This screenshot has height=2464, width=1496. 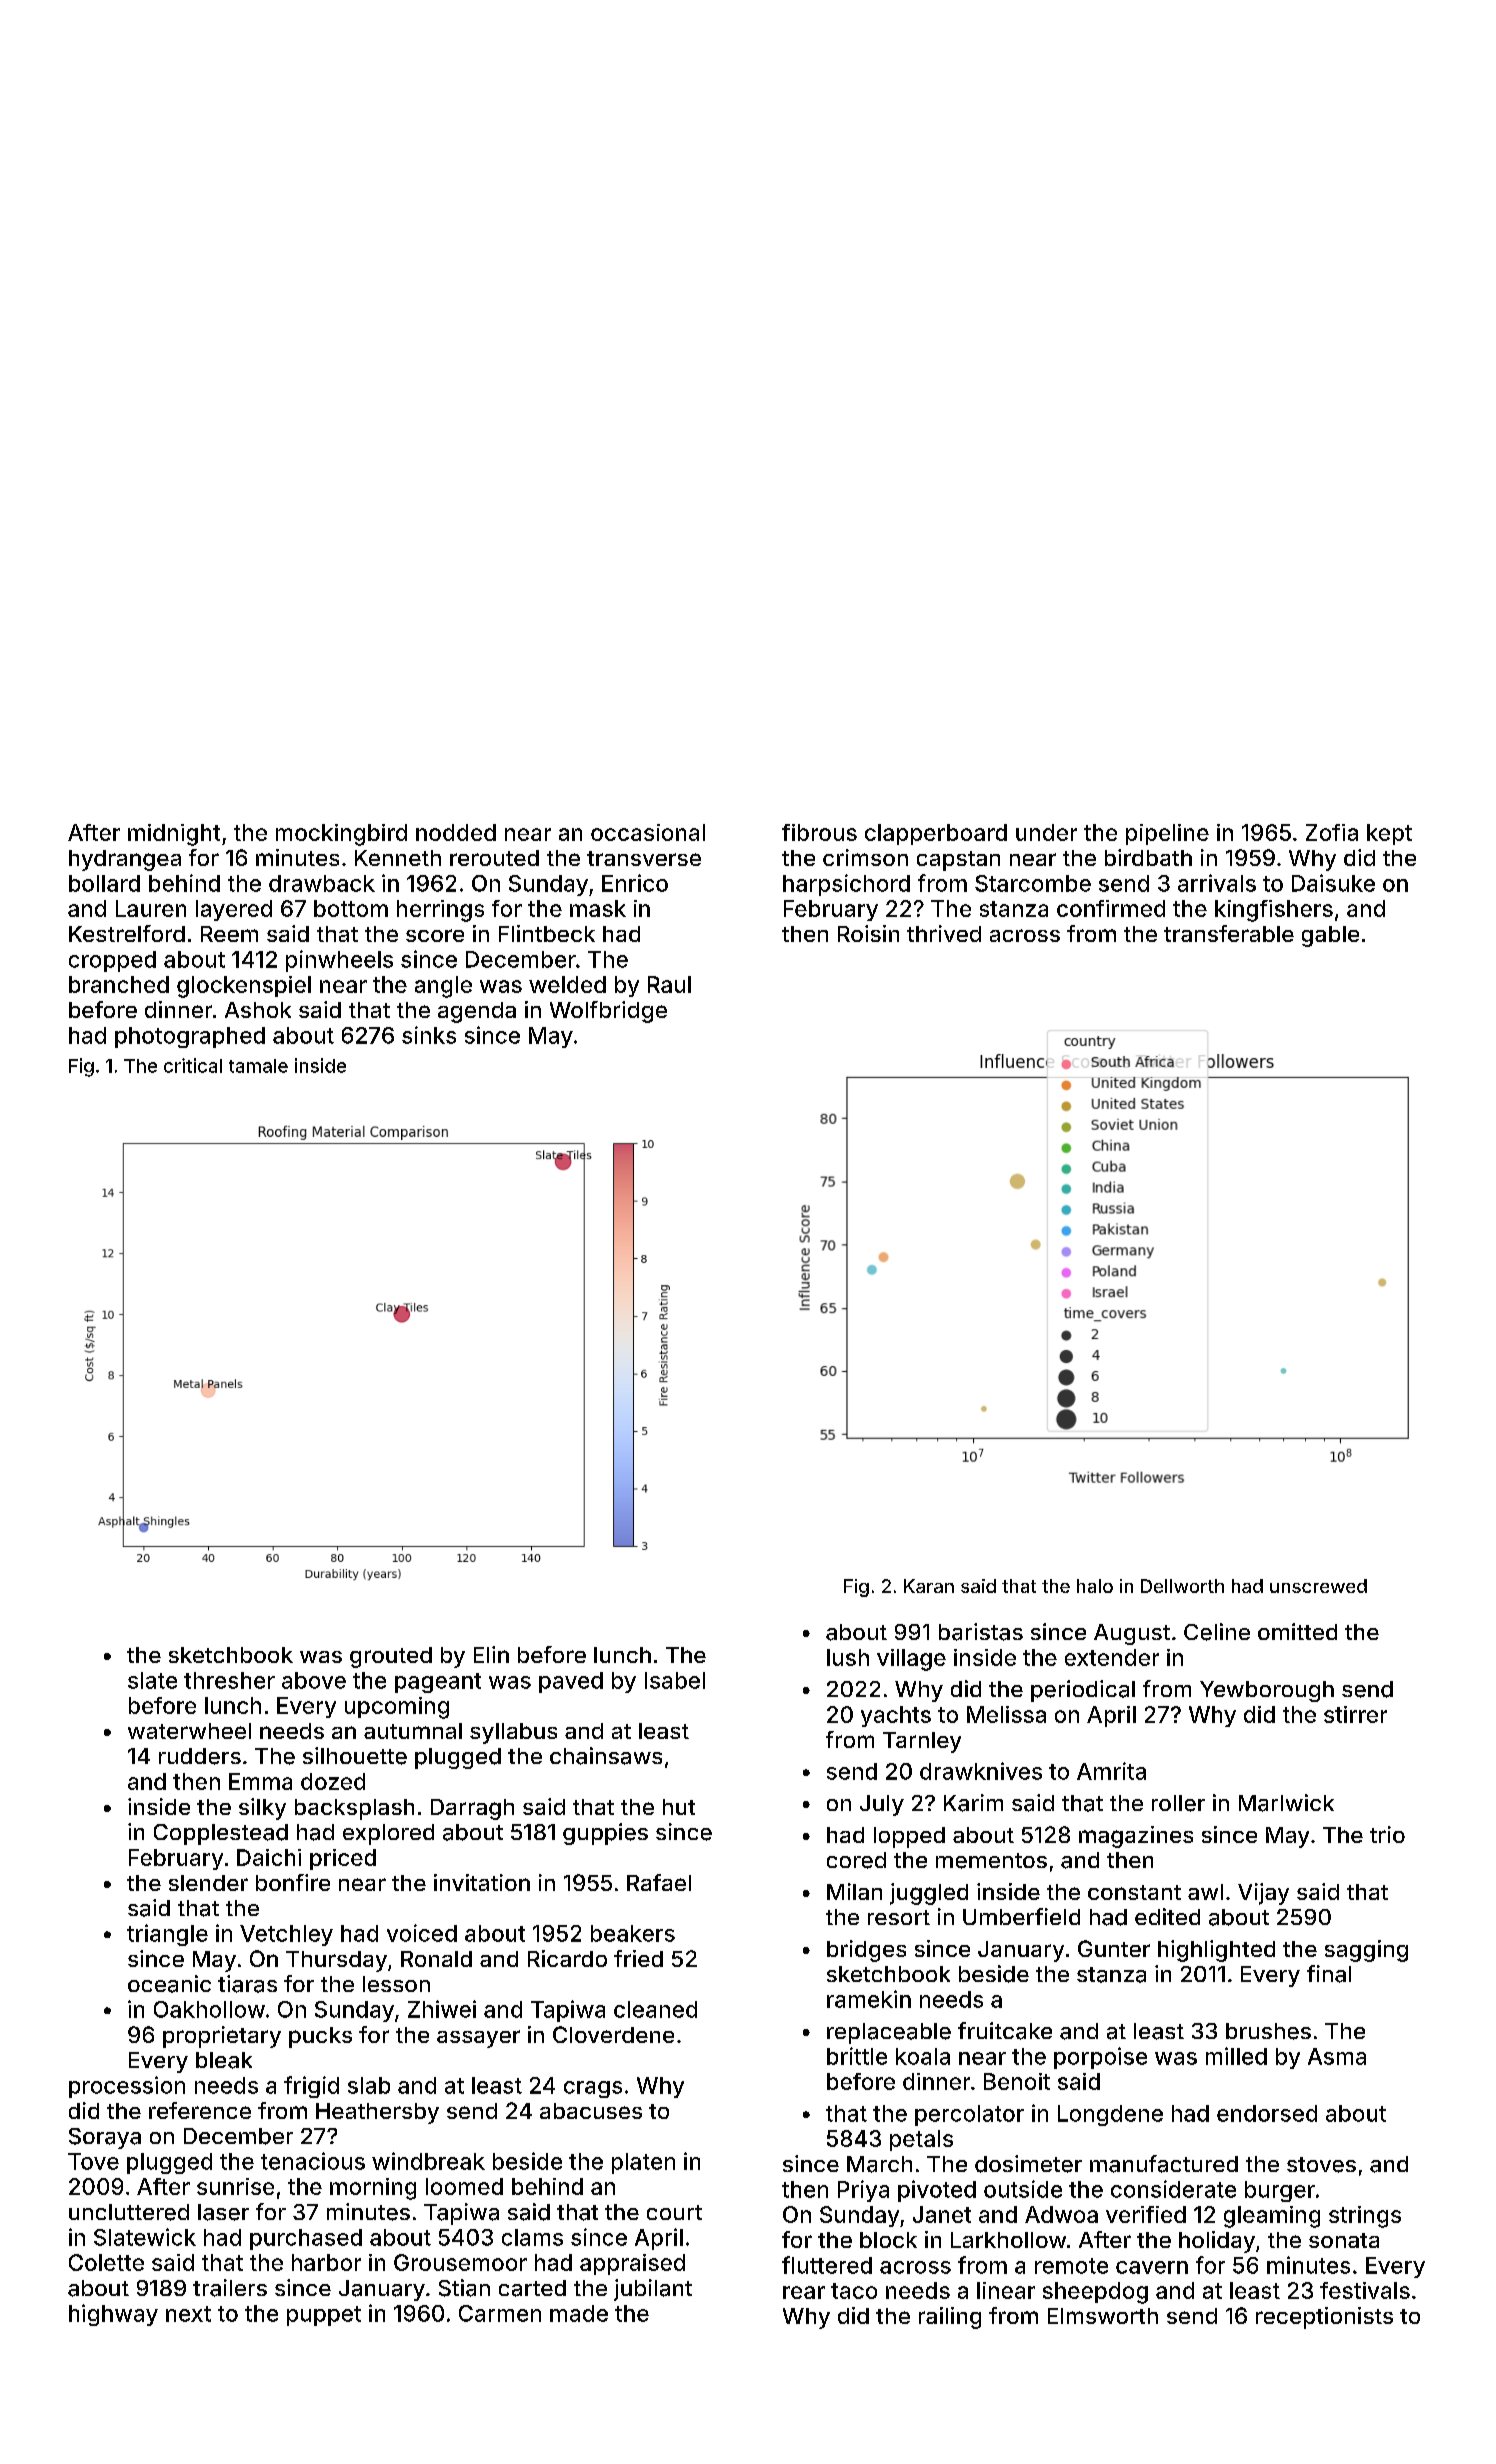 What do you see at coordinates (189, 1731) in the screenshot?
I see `waterwheel` at bounding box center [189, 1731].
